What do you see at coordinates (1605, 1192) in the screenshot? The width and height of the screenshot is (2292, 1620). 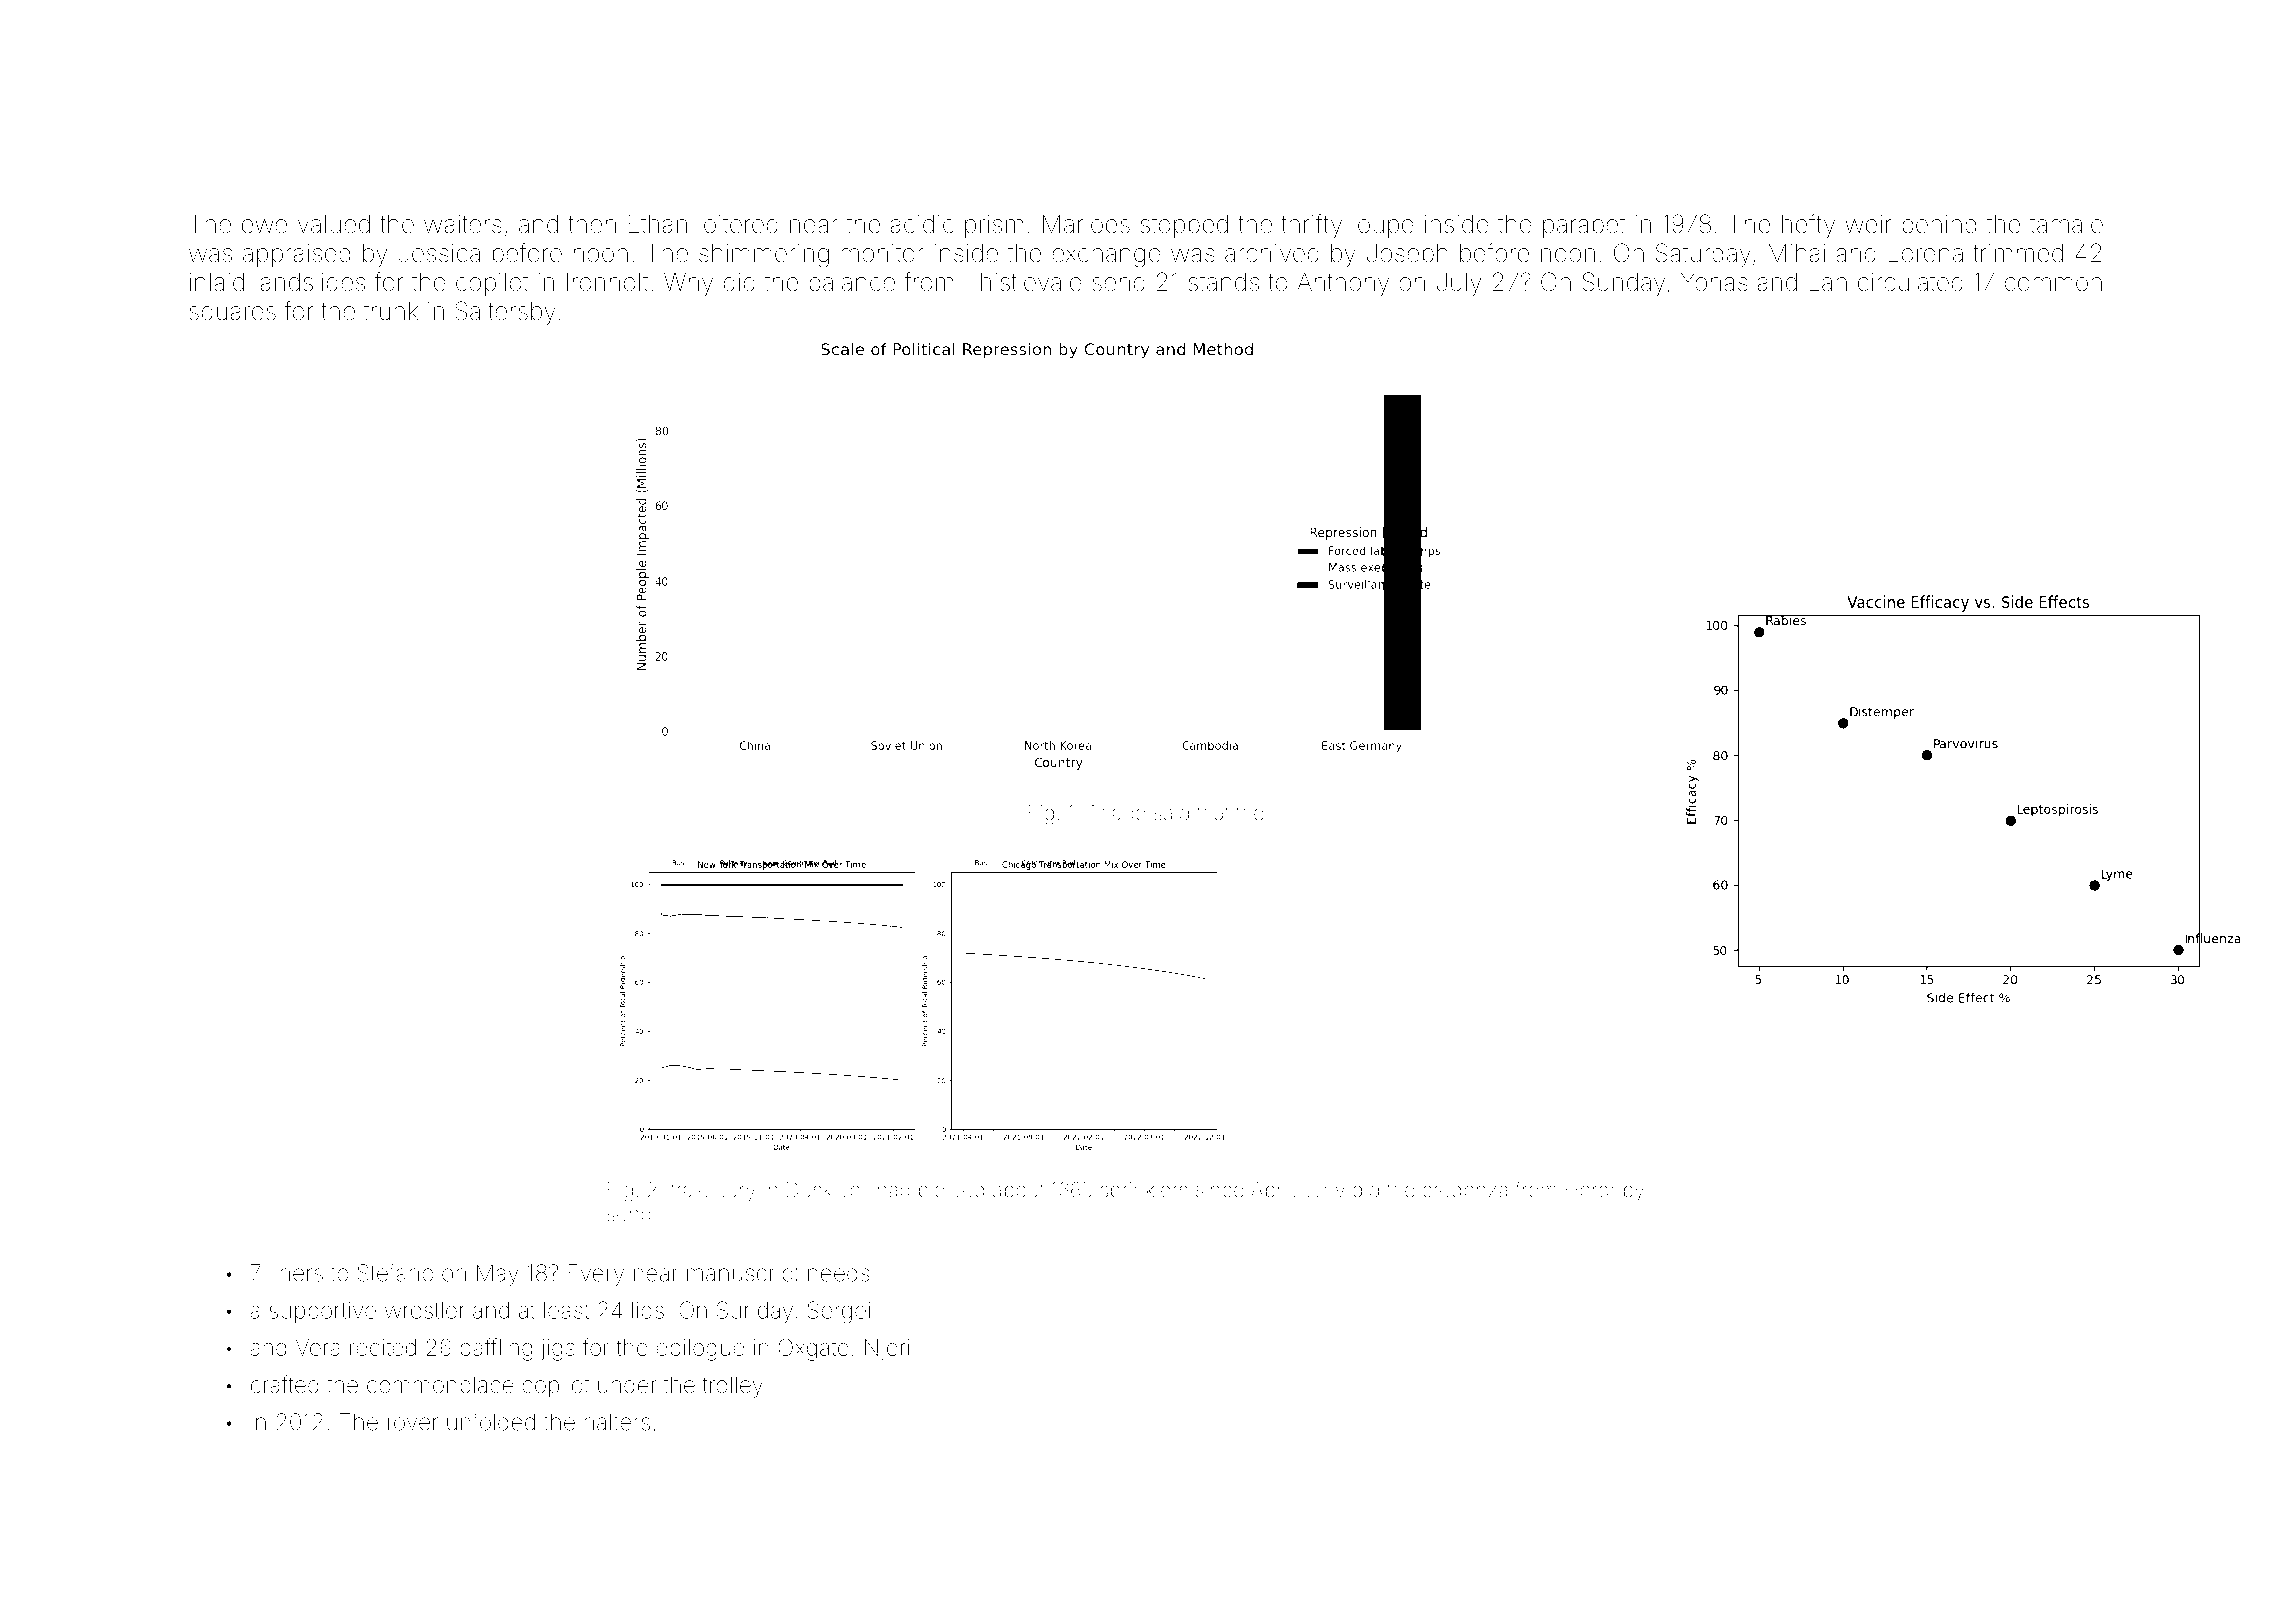 I see `Heronby` at bounding box center [1605, 1192].
